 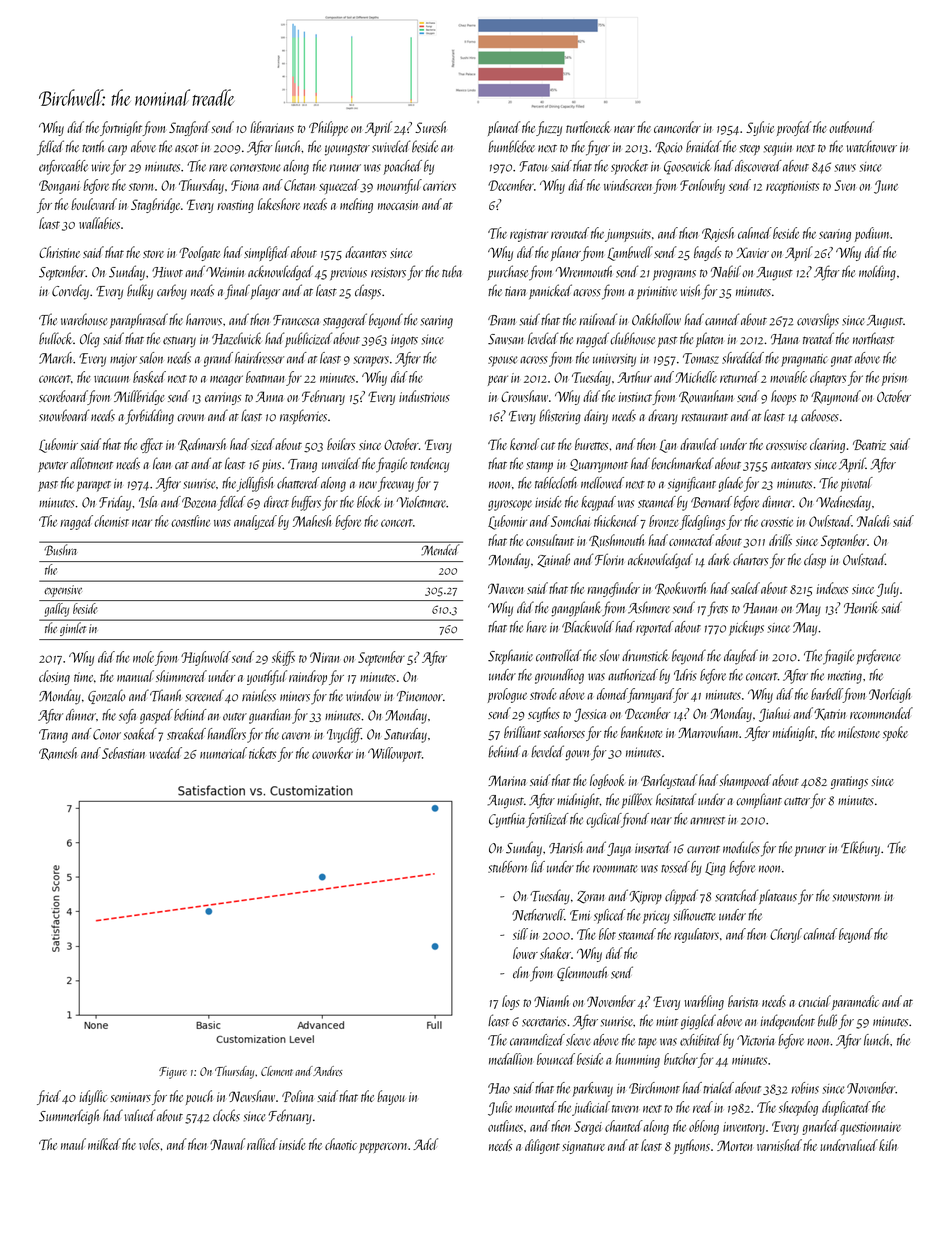 What do you see at coordinates (172, 292) in the image?
I see `carboy` at bounding box center [172, 292].
